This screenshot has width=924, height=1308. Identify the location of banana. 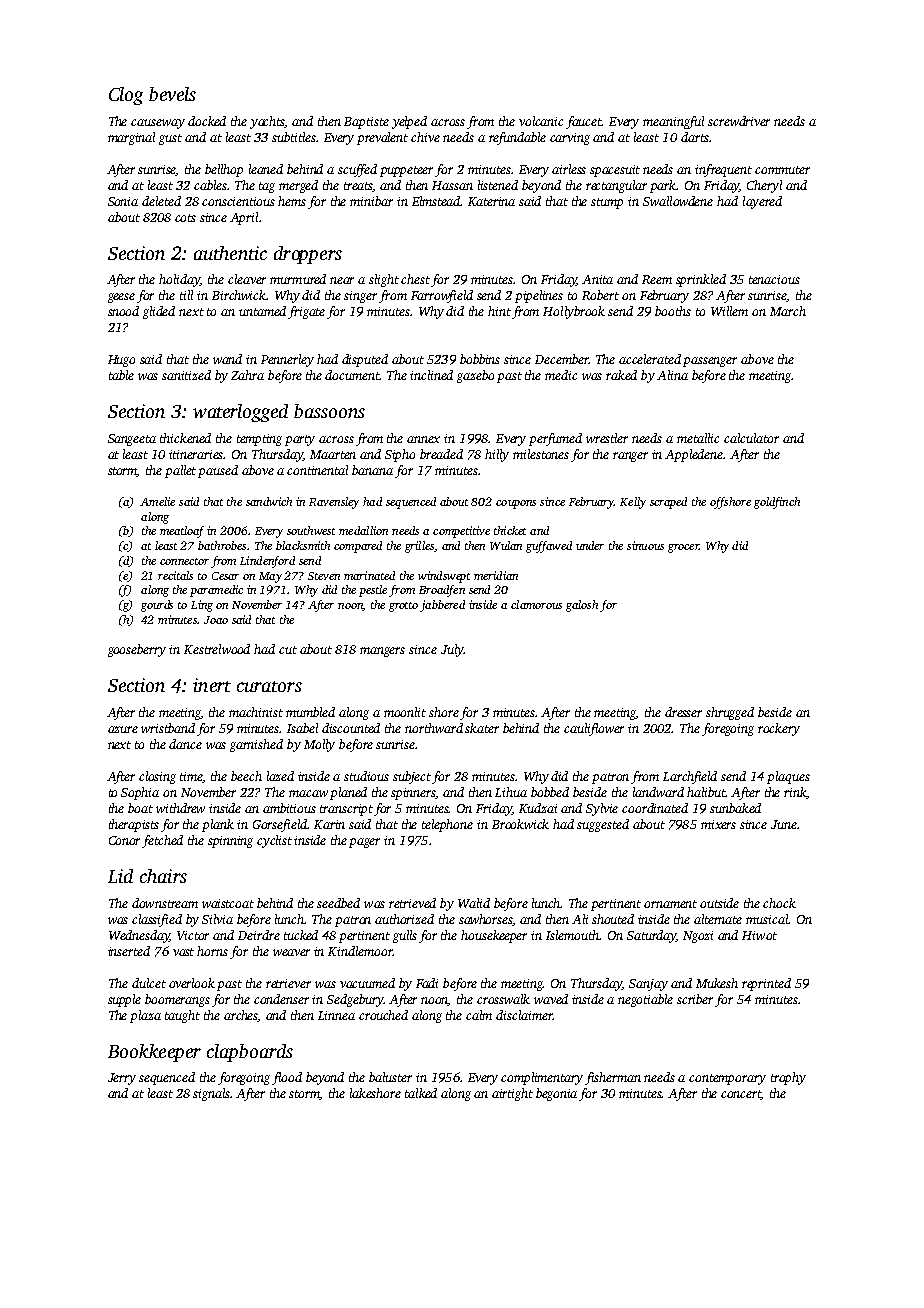
(372, 470).
